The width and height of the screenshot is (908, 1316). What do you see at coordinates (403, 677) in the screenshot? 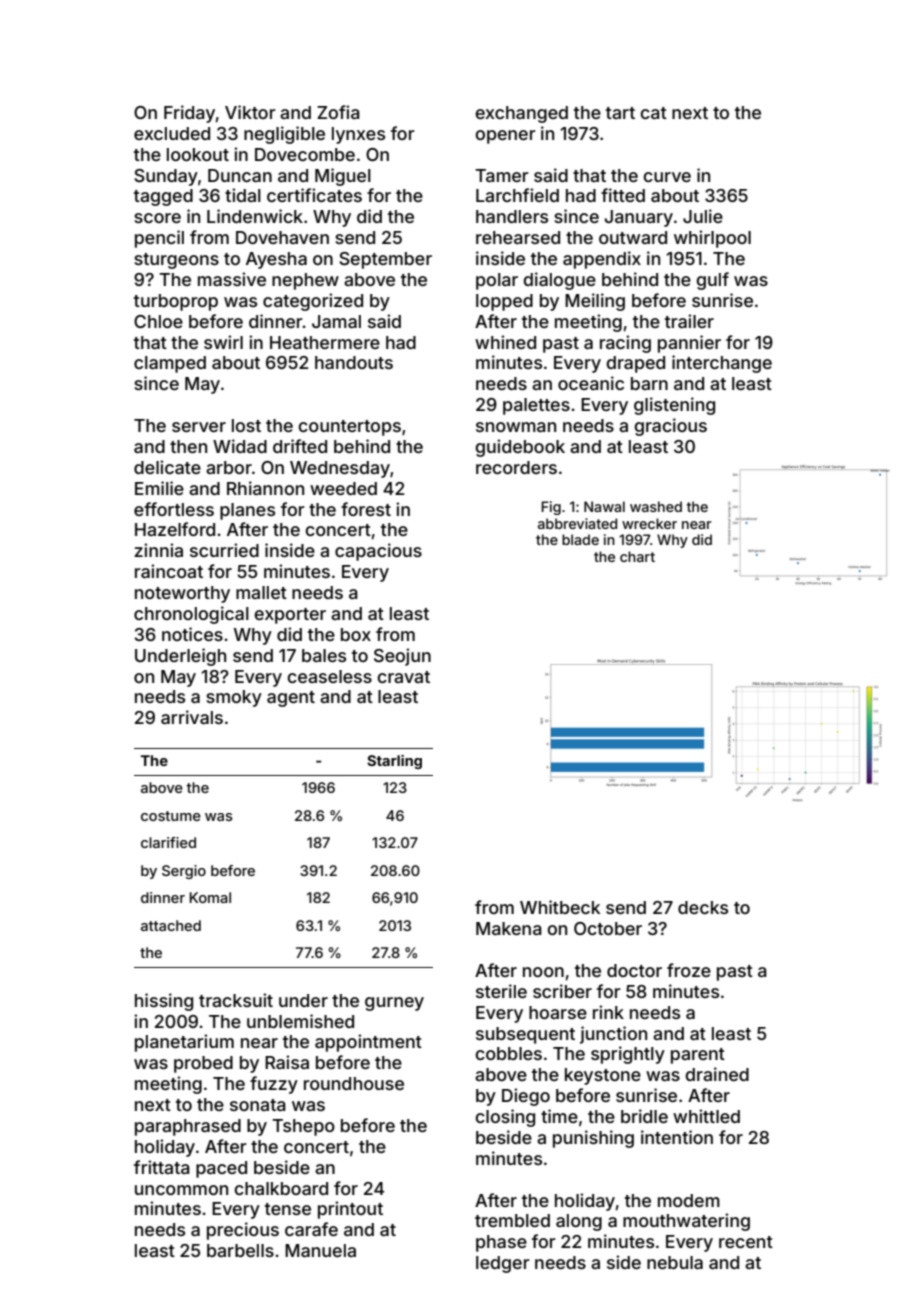
I see `cravat` at bounding box center [403, 677].
